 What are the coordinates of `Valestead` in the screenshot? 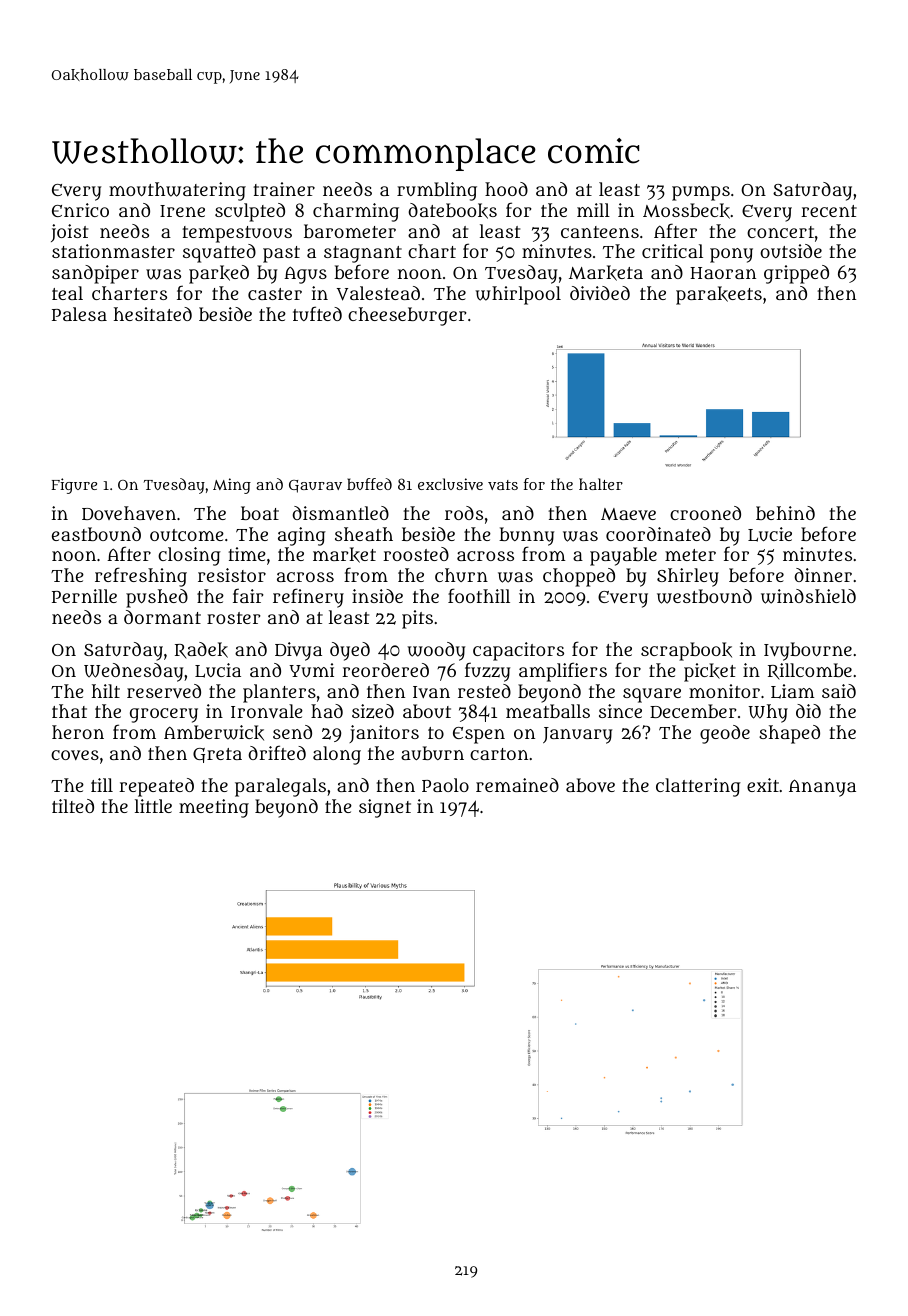 It's located at (378, 293).
